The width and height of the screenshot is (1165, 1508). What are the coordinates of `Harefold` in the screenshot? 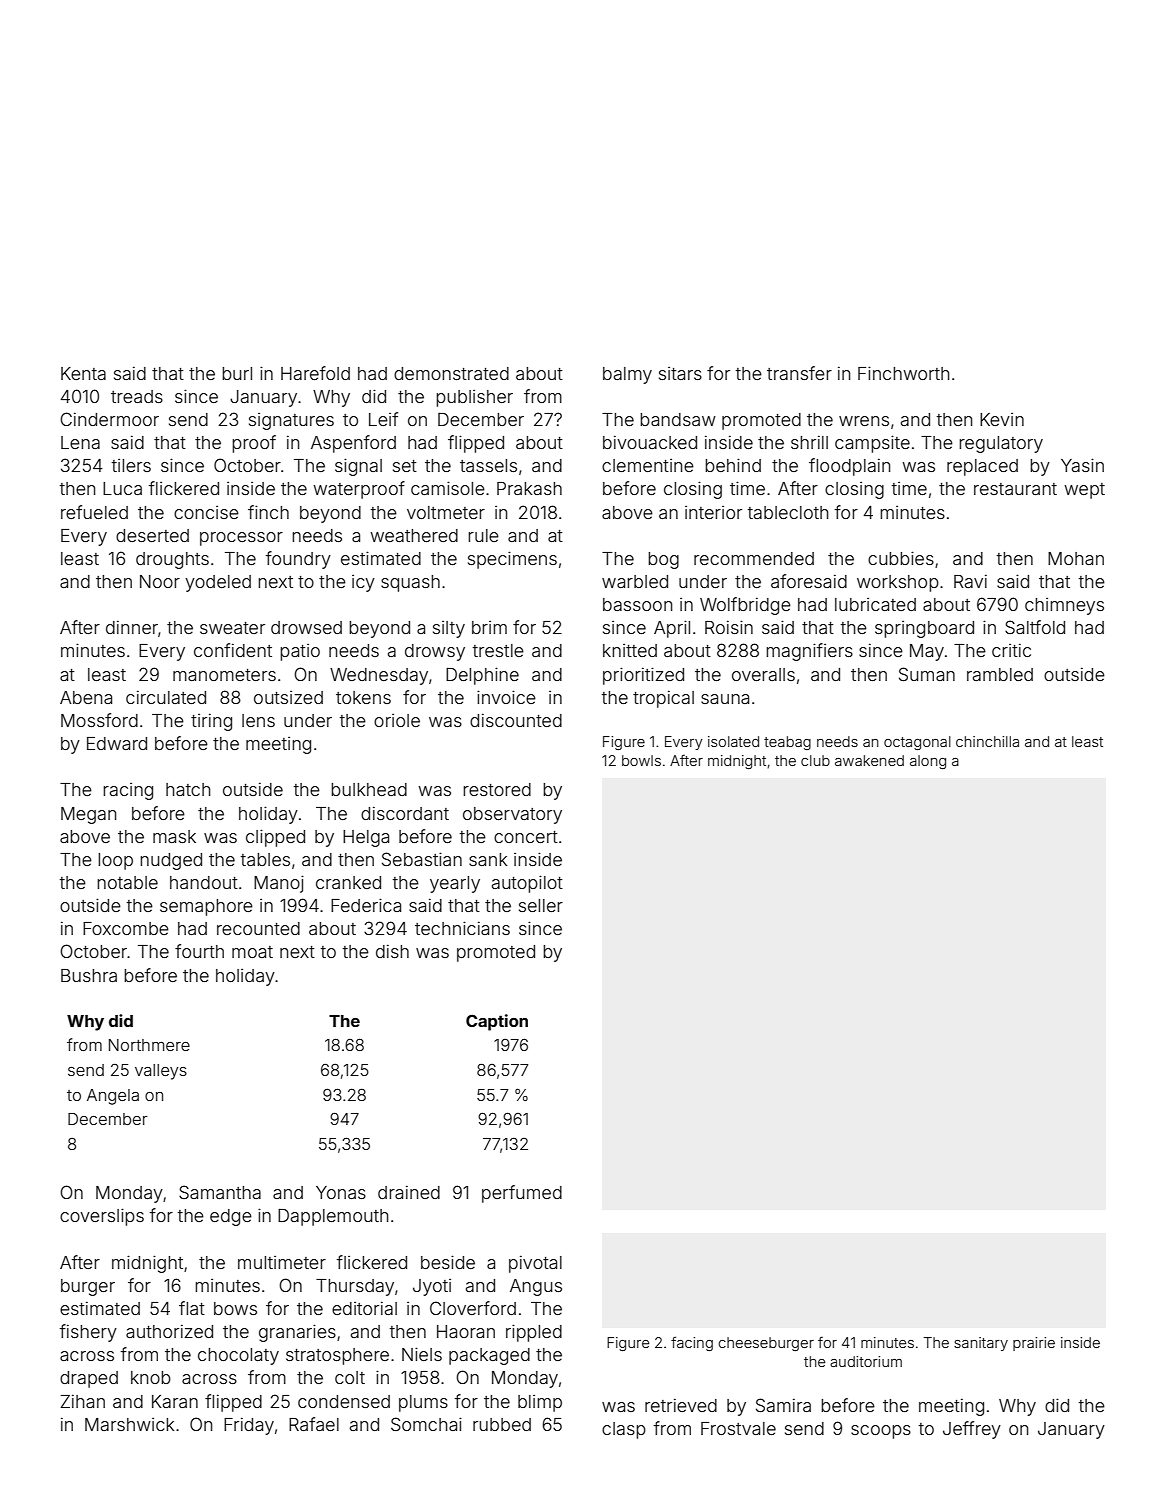 It's located at (315, 373).
